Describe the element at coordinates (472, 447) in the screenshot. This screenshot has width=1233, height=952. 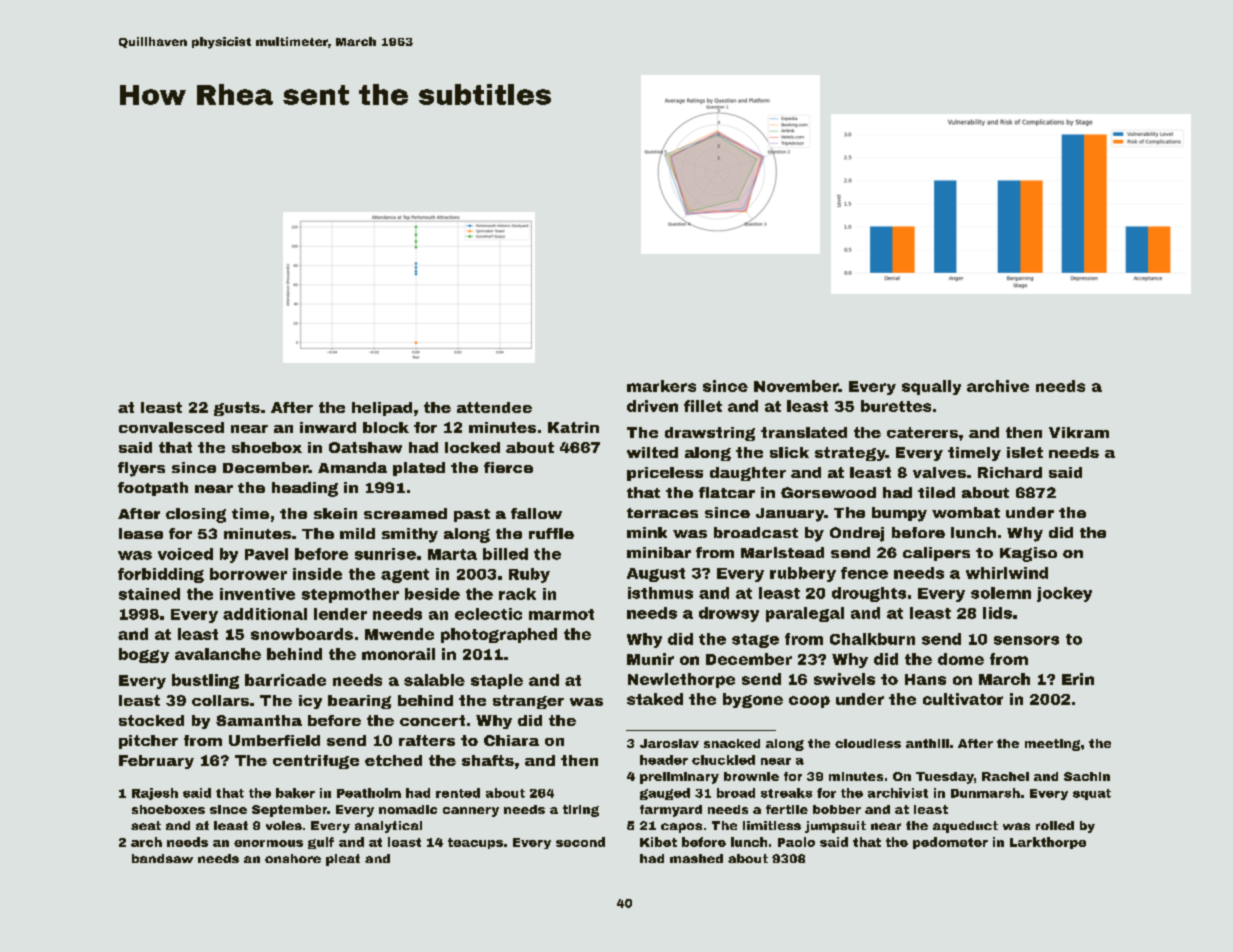
I see `locked` at that location.
